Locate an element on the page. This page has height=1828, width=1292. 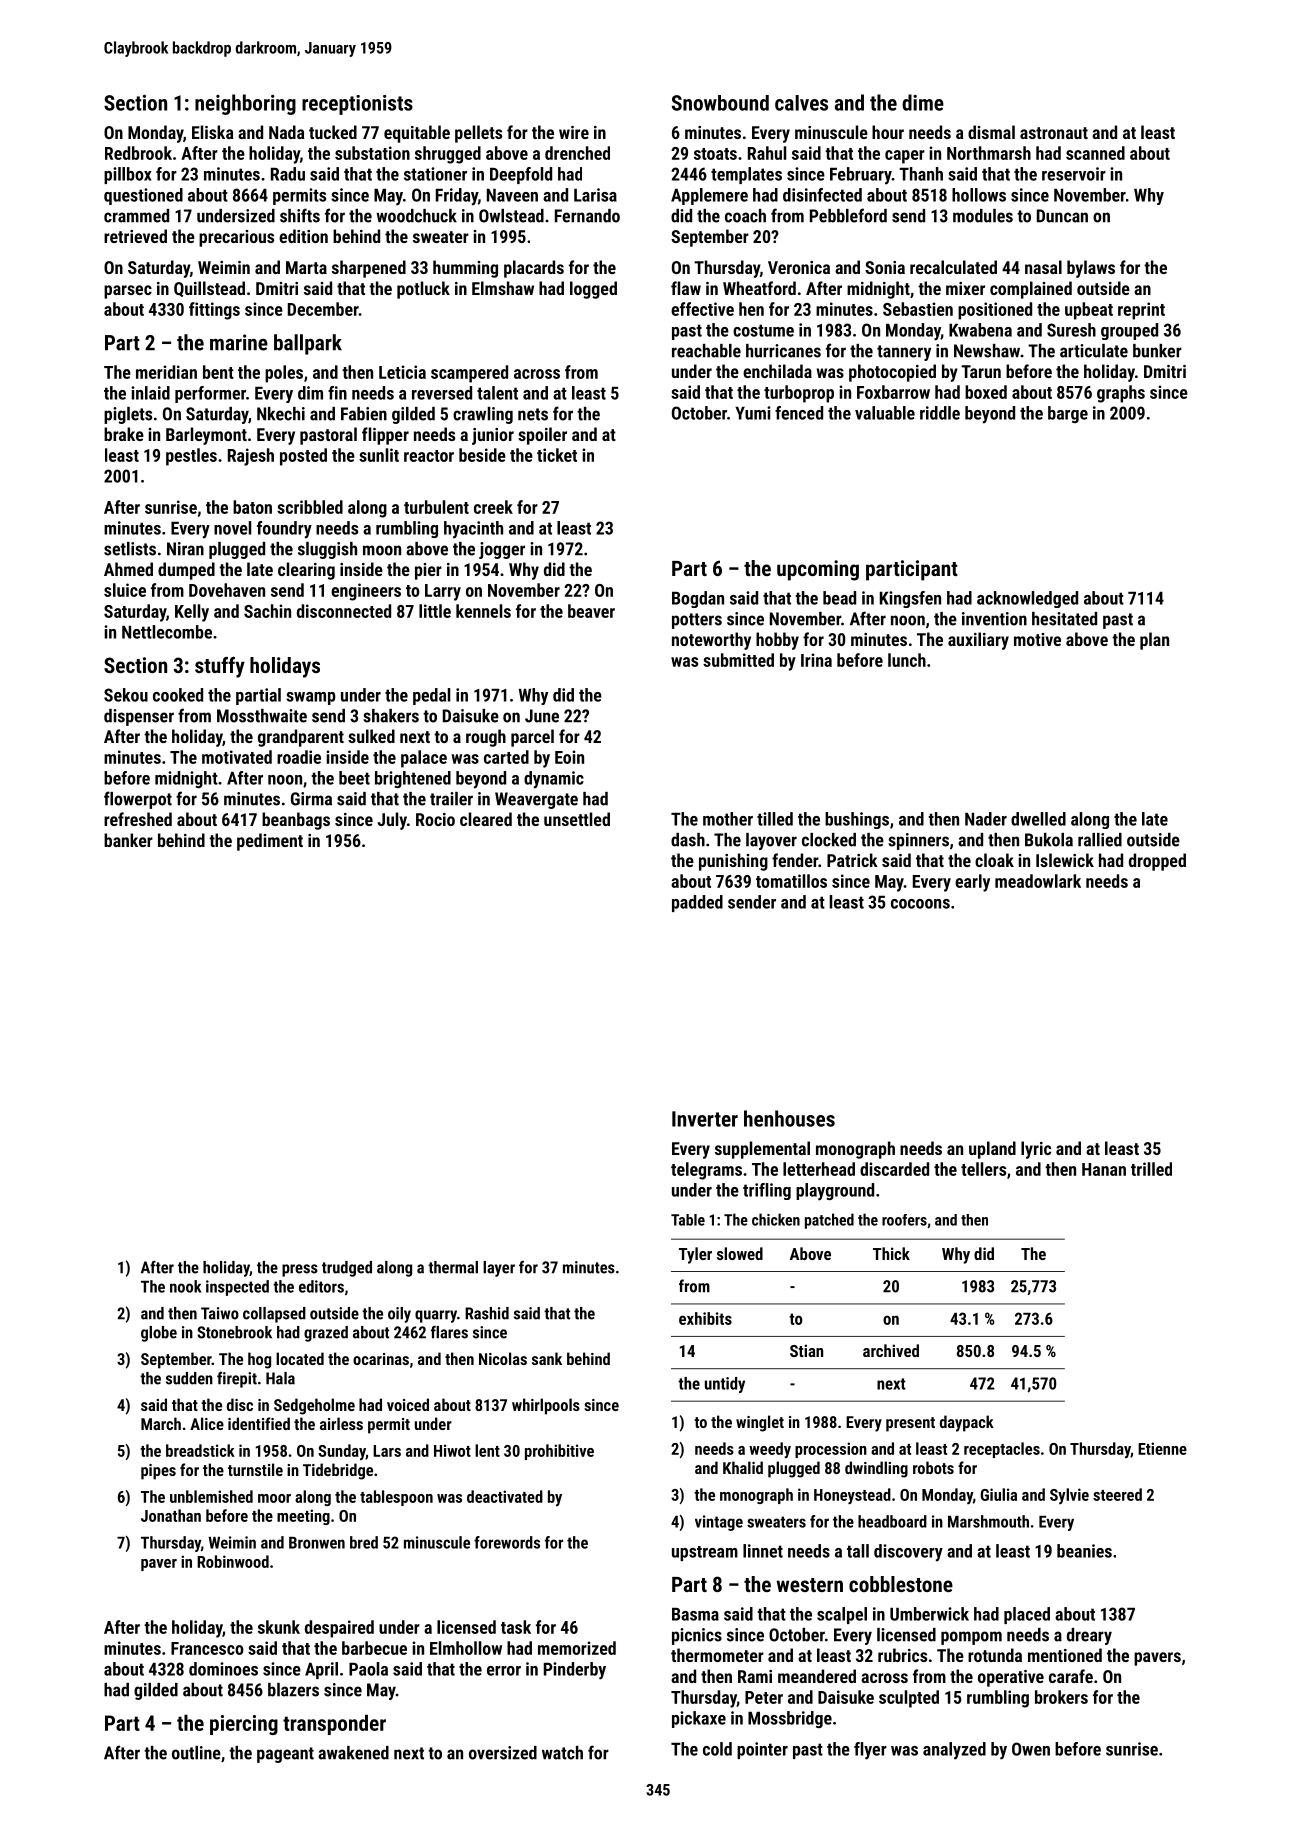
crawling is located at coordinates (483, 415).
